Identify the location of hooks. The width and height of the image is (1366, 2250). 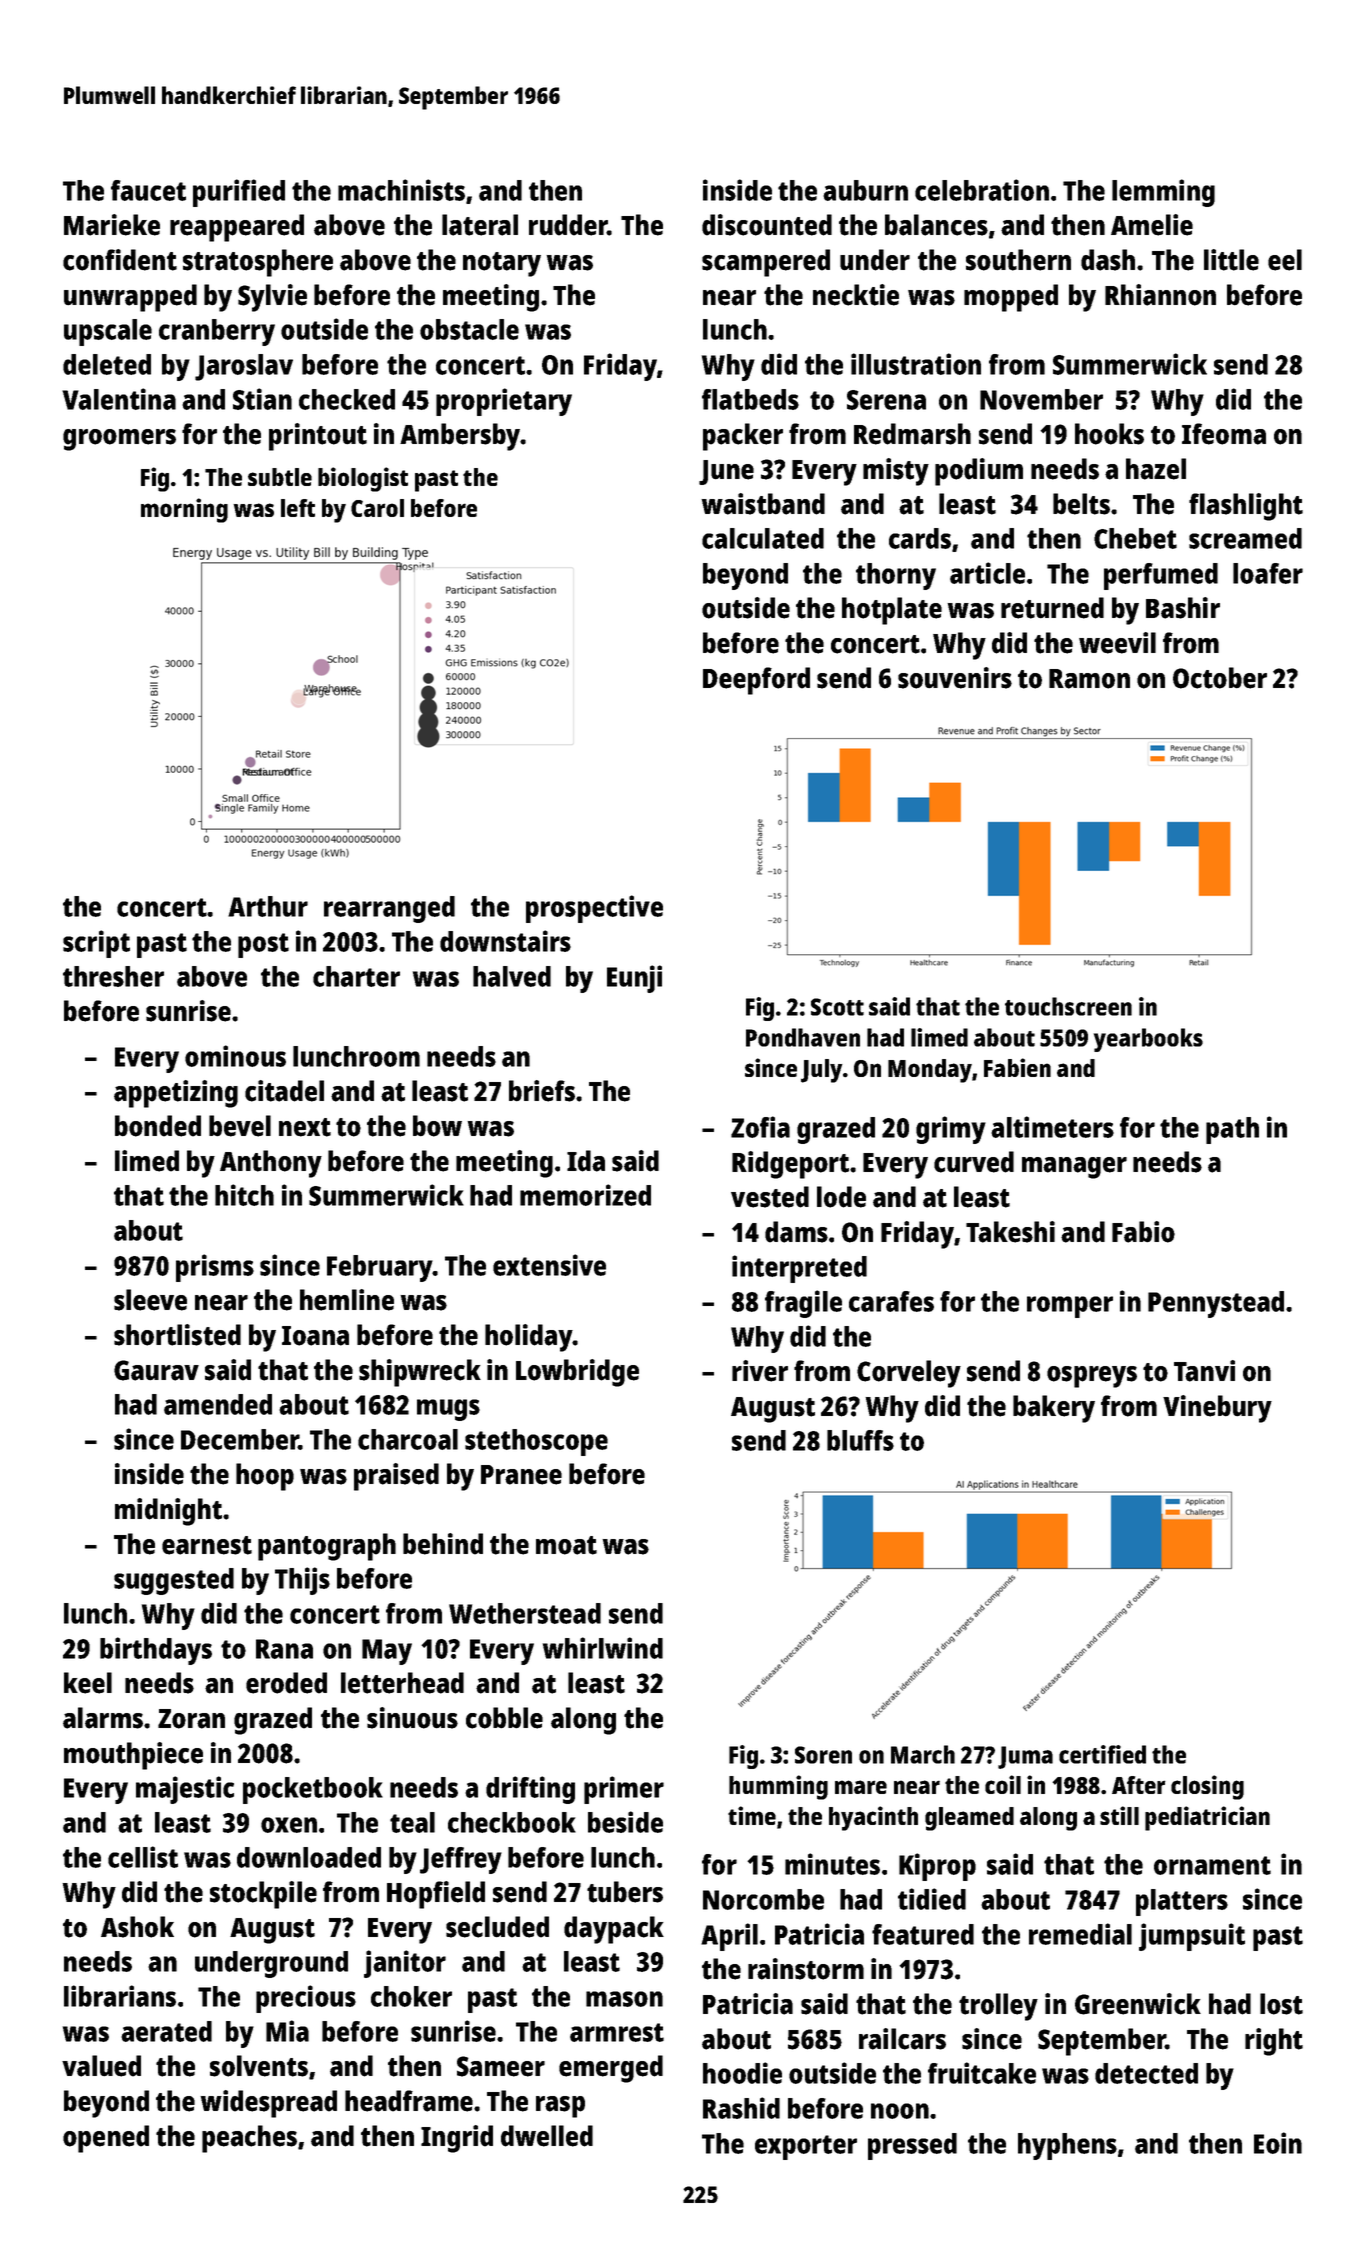
(1109, 434).
